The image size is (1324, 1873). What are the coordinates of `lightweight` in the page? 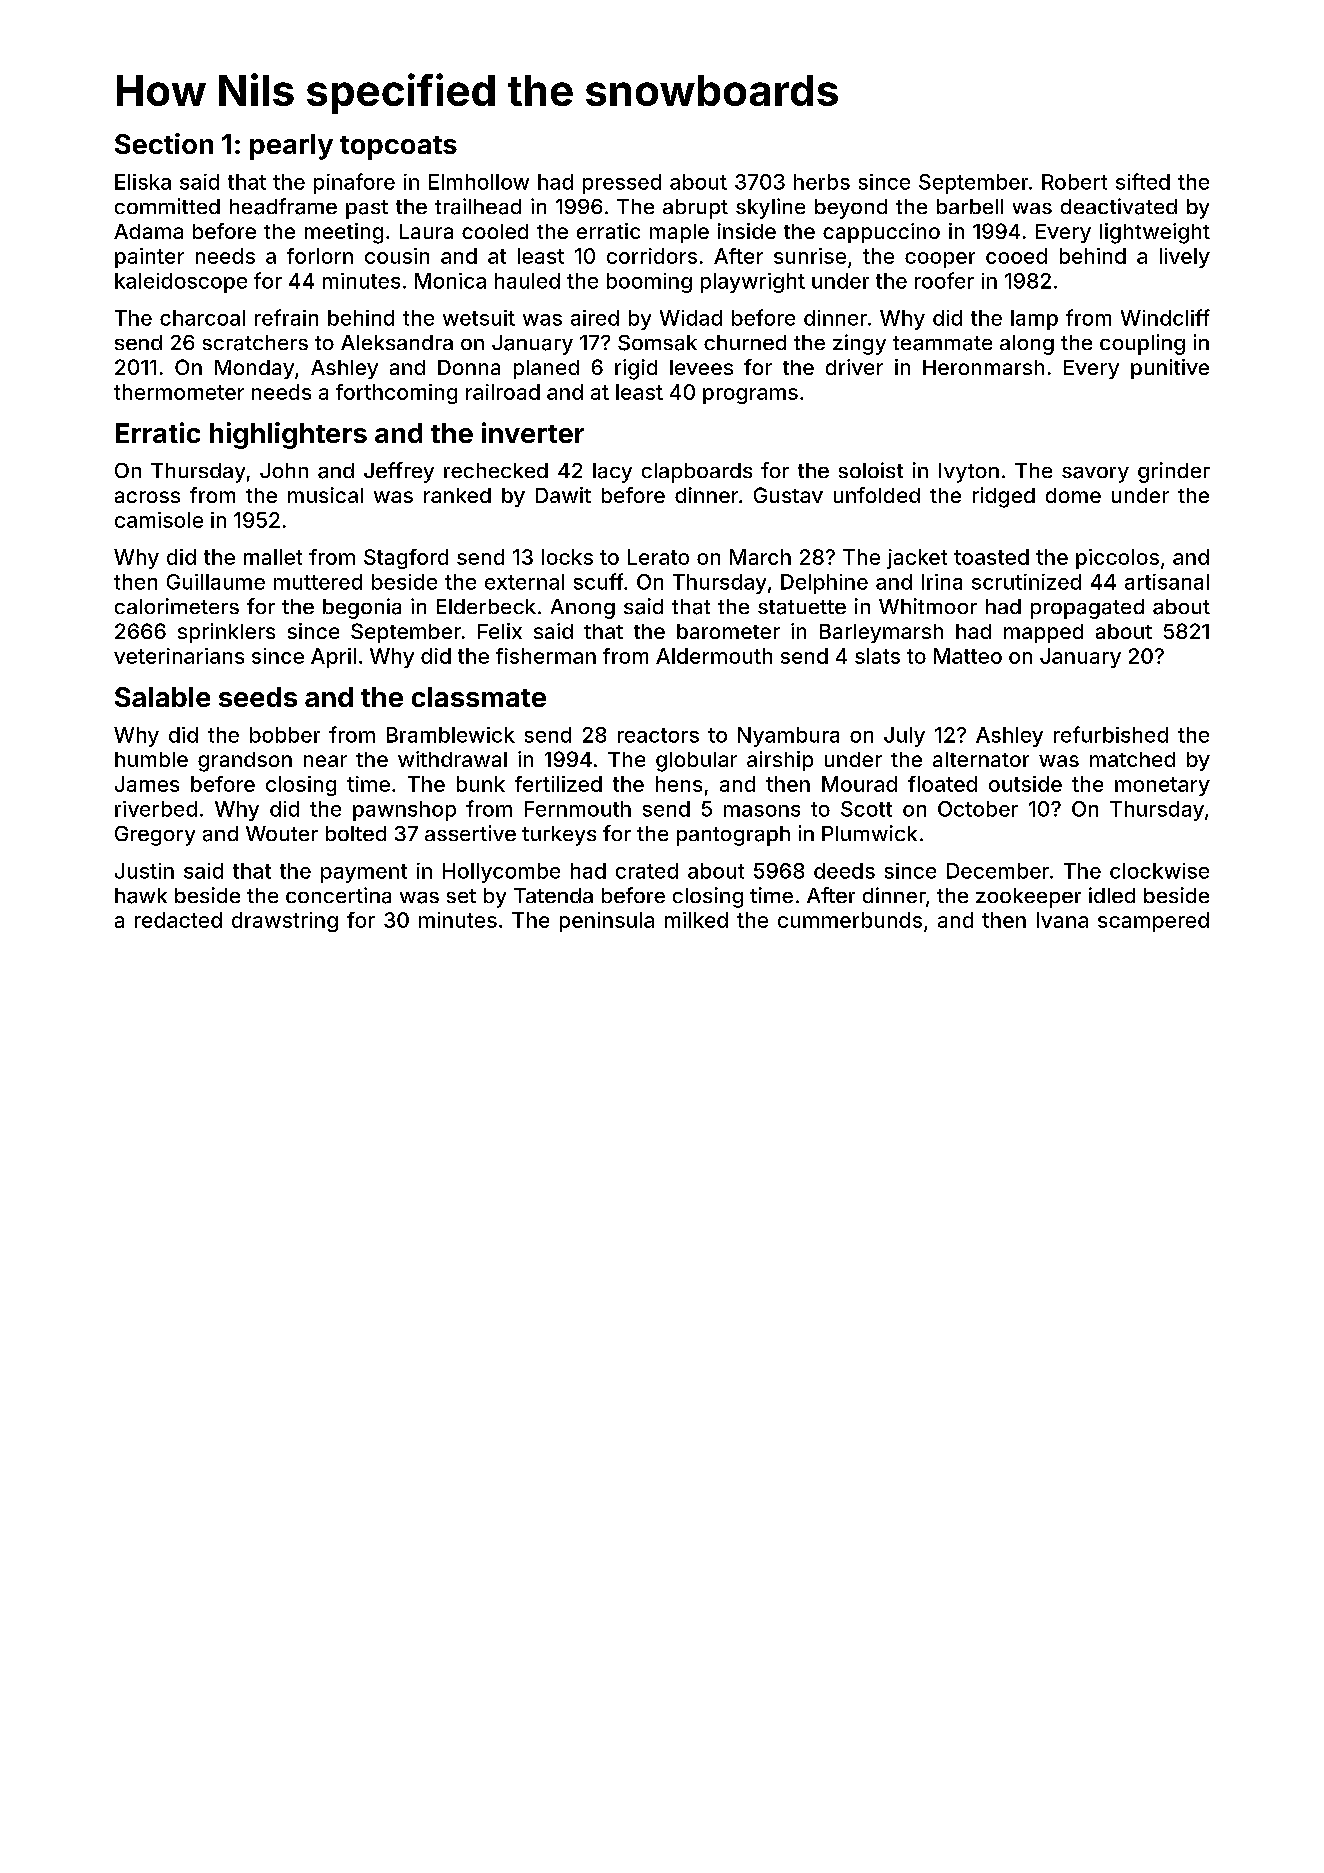 It's located at (1155, 233).
